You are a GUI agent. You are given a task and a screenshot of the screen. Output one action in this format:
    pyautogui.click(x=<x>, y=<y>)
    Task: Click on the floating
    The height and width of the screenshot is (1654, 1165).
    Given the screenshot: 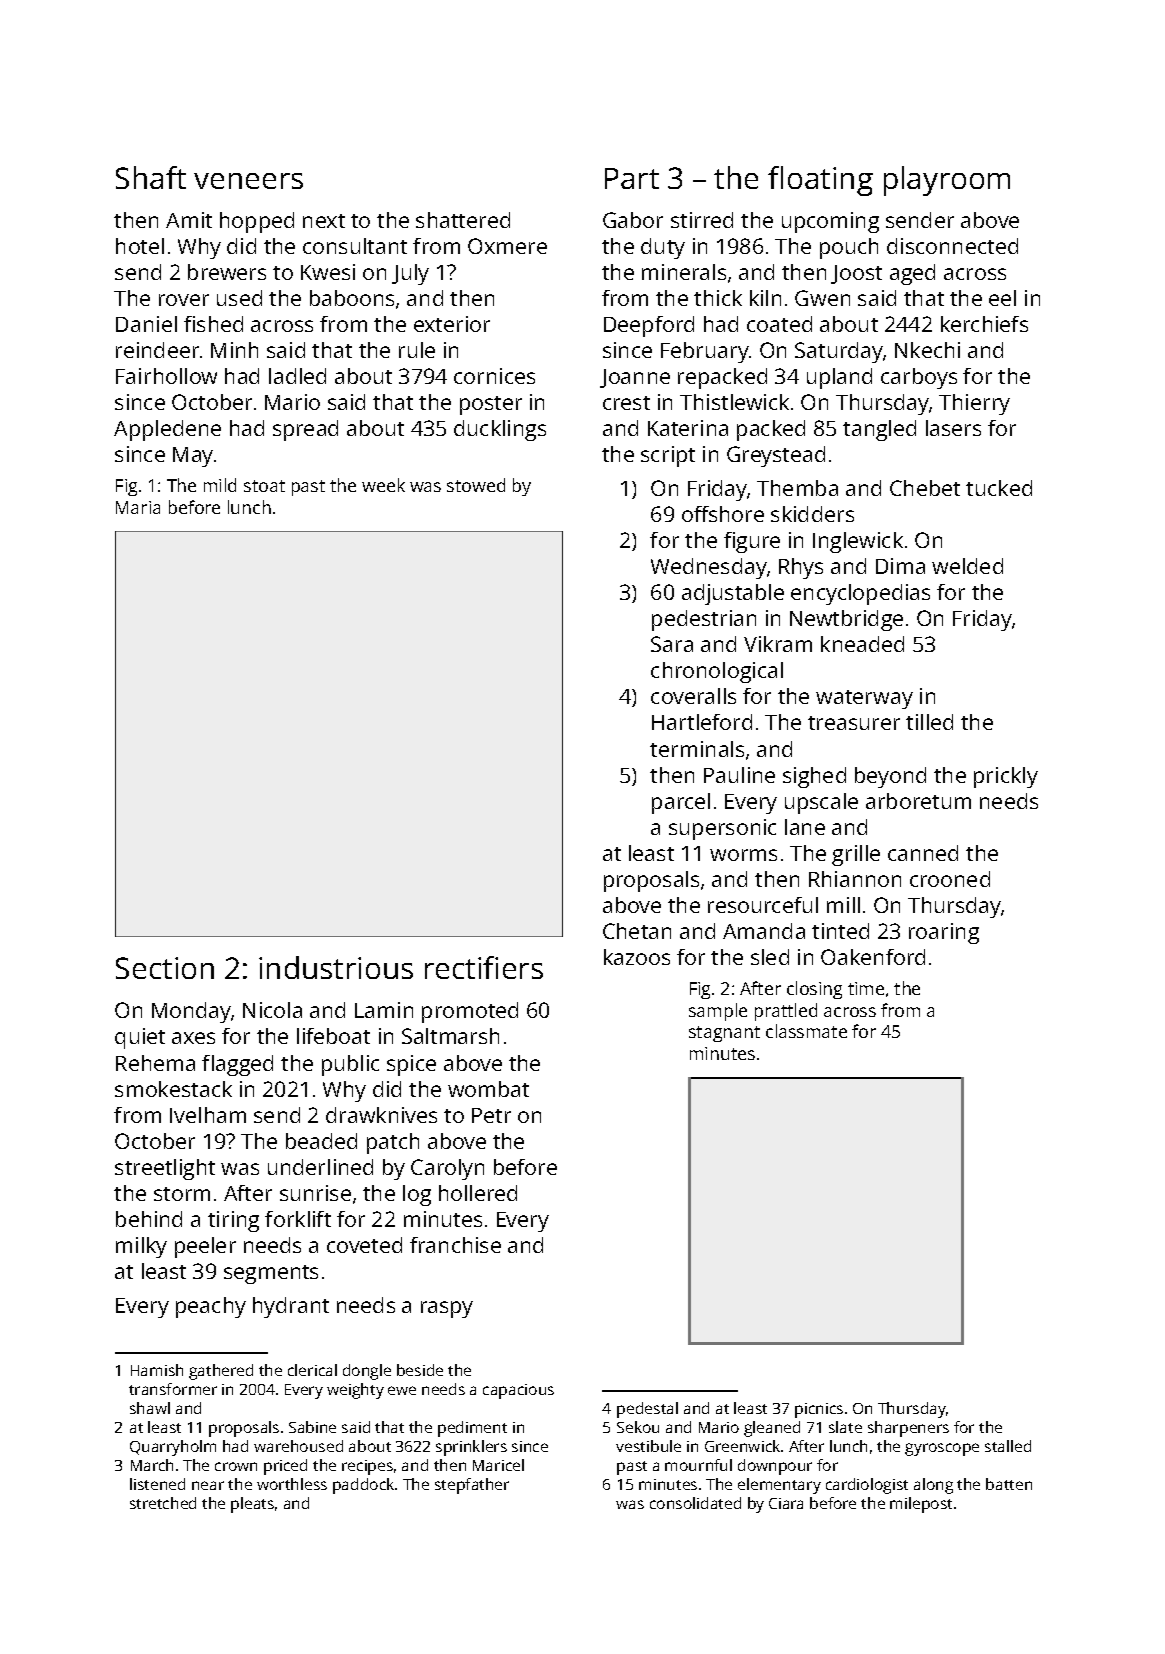 What is the action you would take?
    pyautogui.click(x=820, y=181)
